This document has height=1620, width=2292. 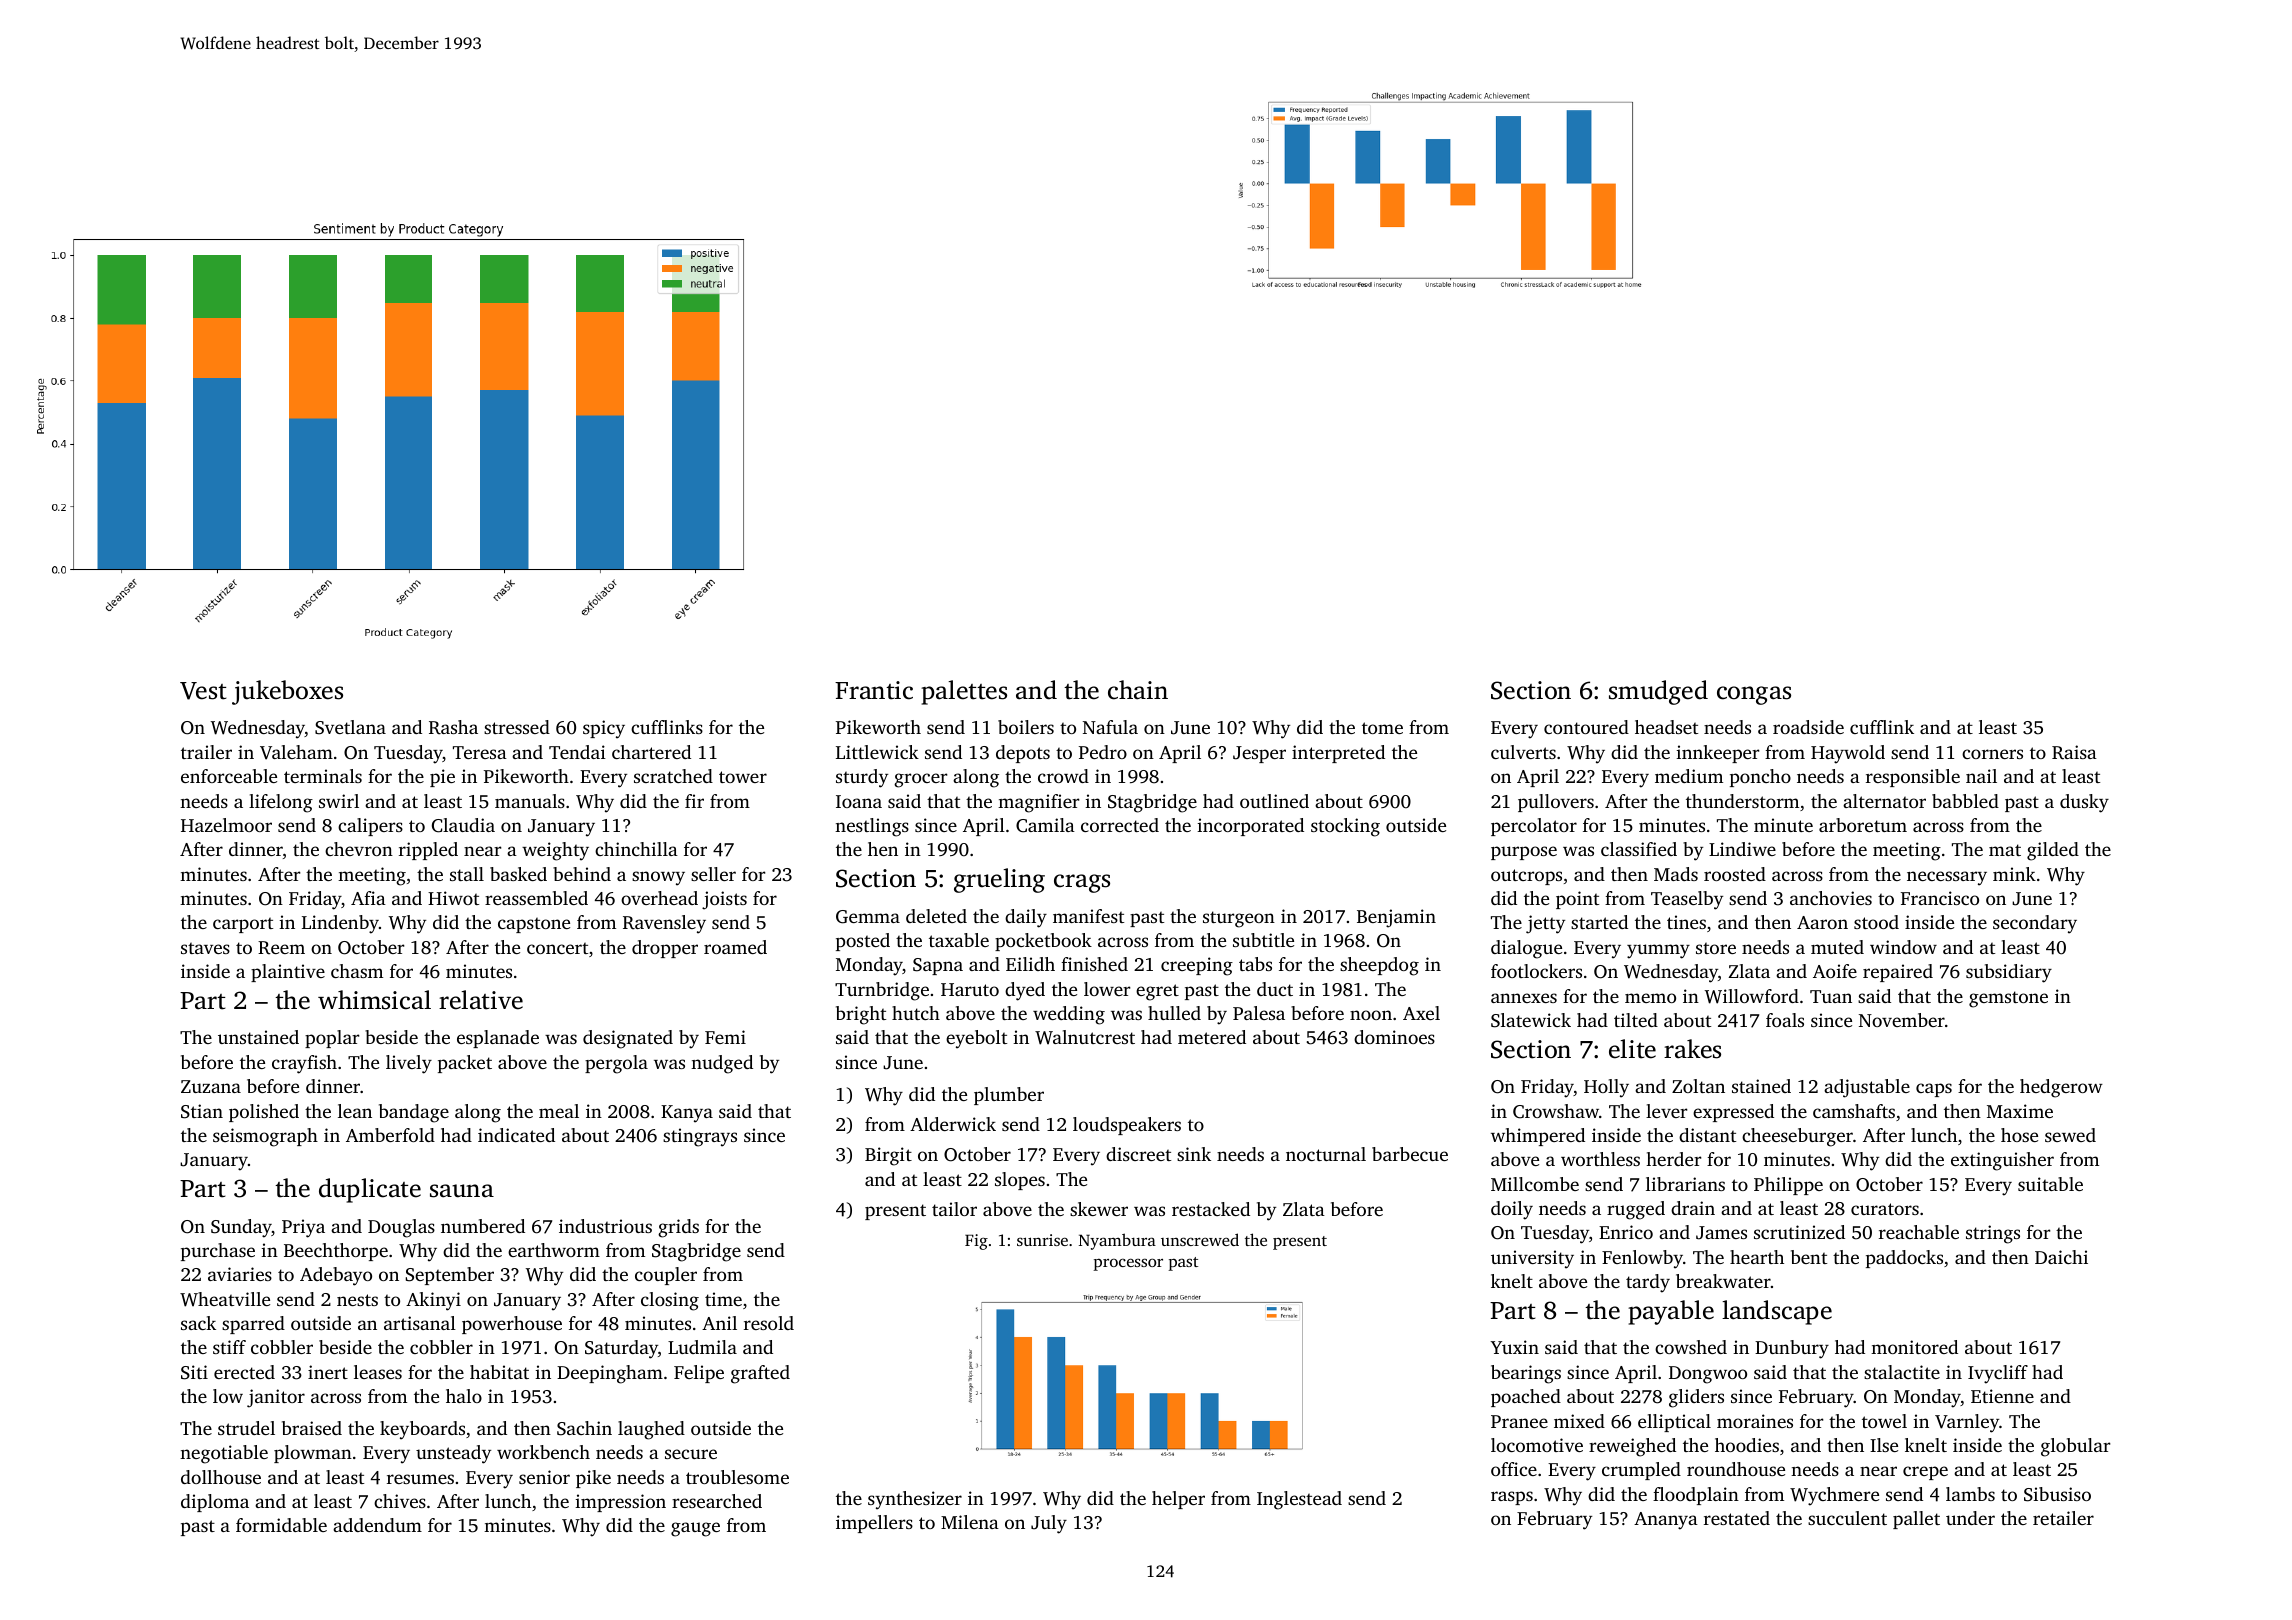 I want to click on stiff, so click(x=229, y=1347).
